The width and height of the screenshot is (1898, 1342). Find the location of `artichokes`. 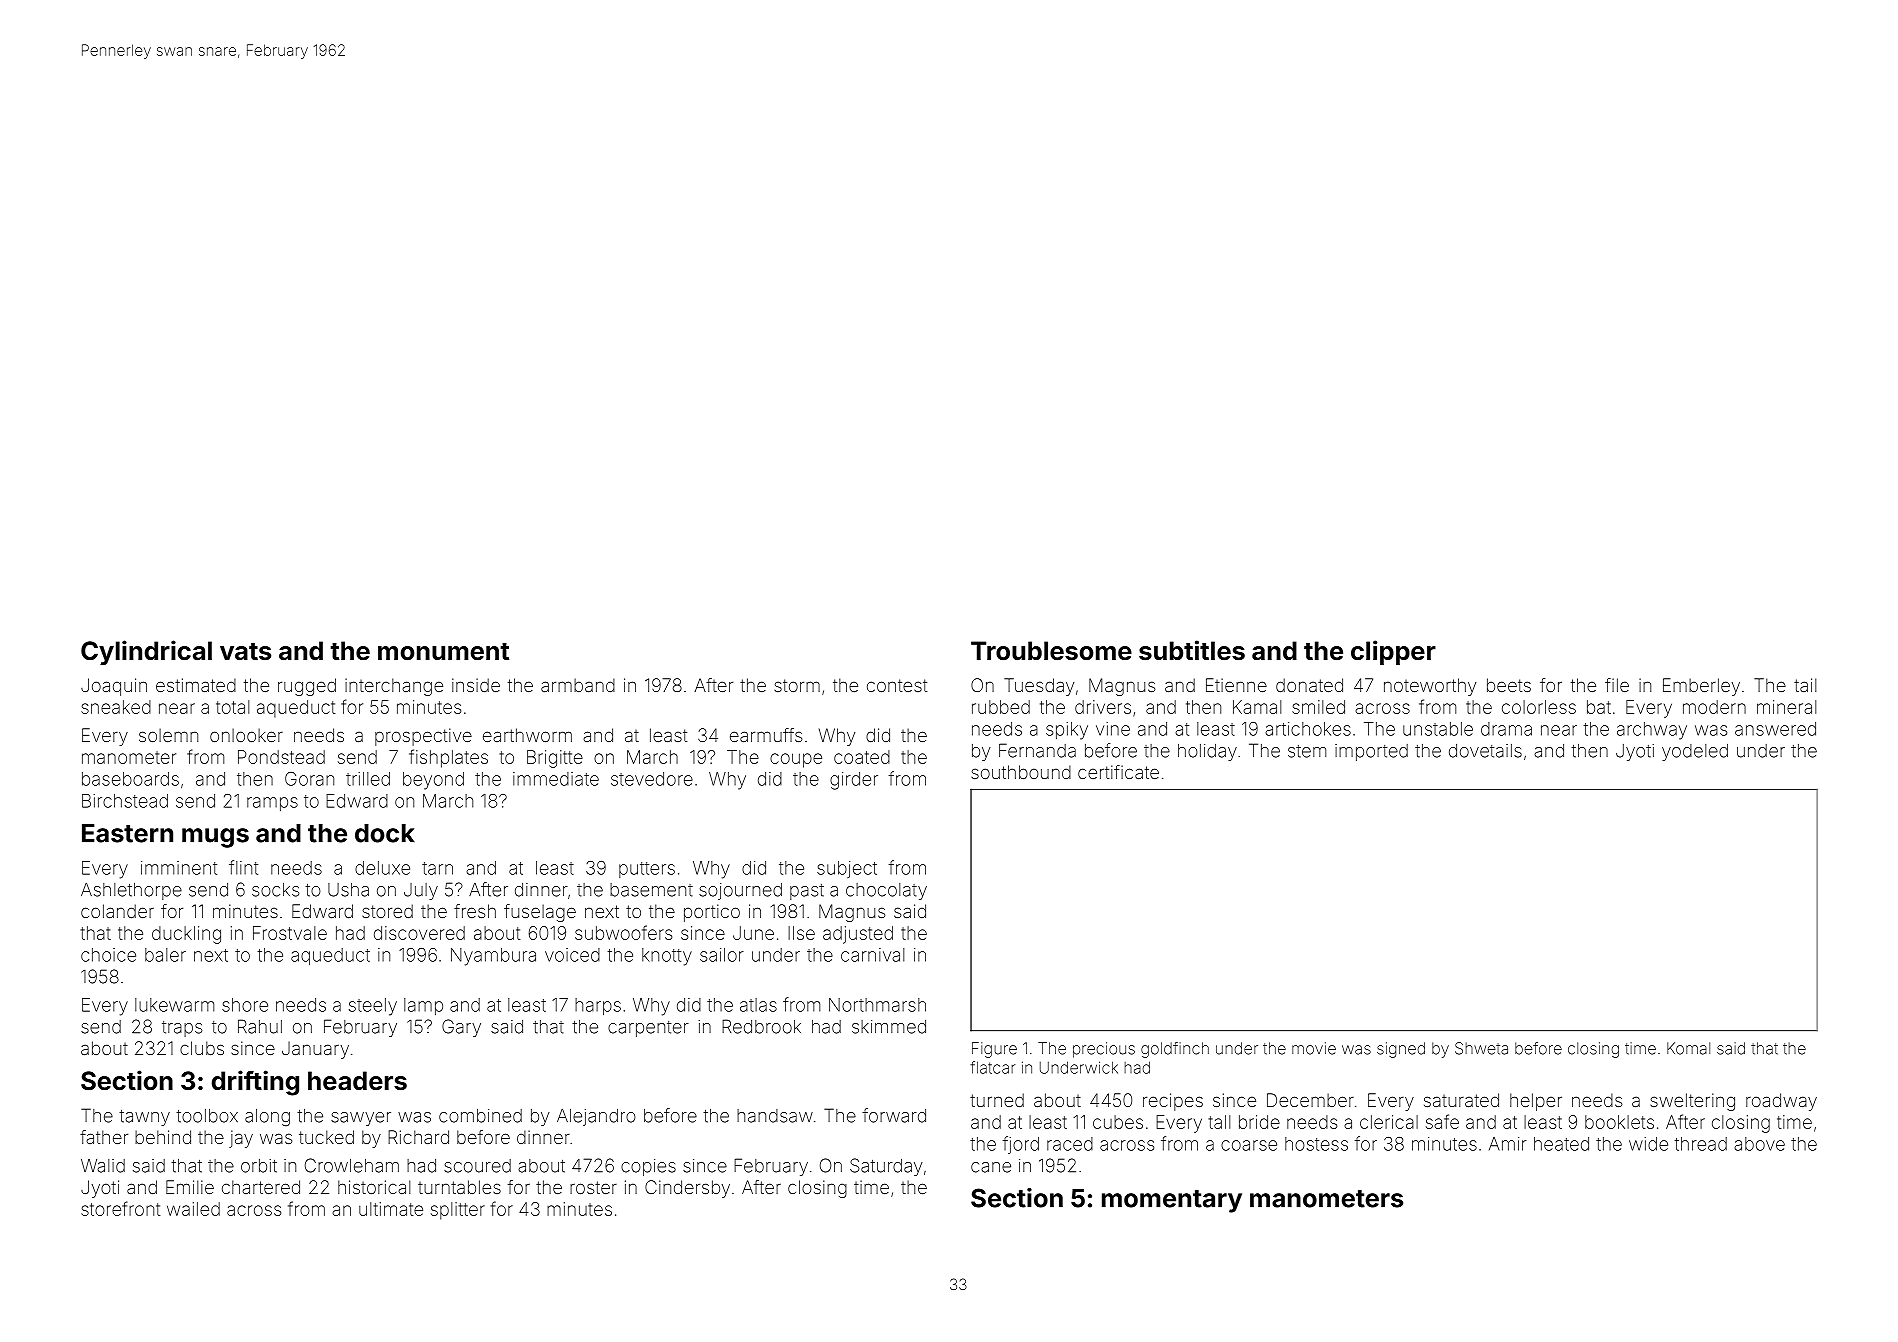

artichokes is located at coordinates (1308, 729).
